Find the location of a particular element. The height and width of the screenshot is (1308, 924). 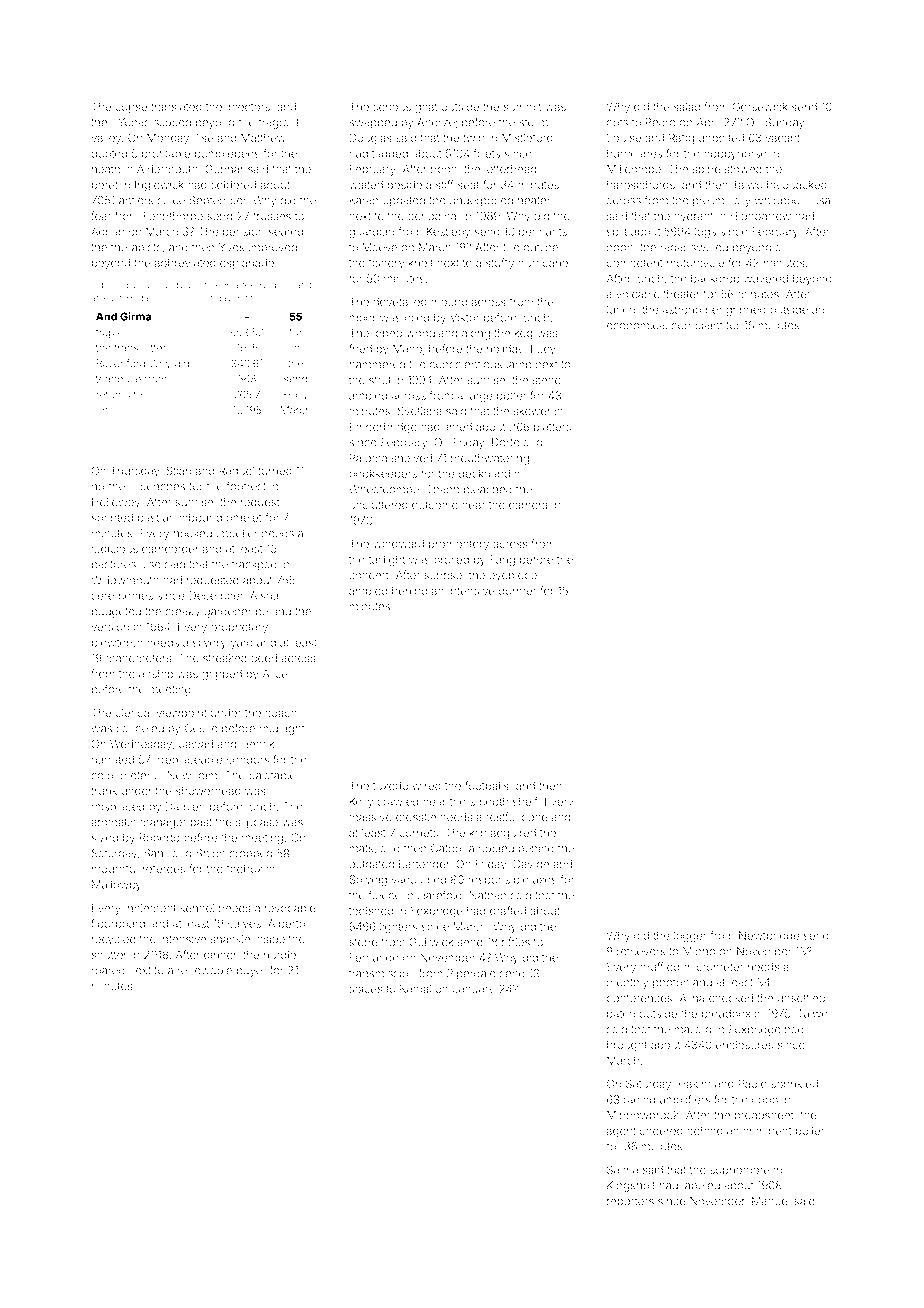

Shirin is located at coordinates (210, 853).
